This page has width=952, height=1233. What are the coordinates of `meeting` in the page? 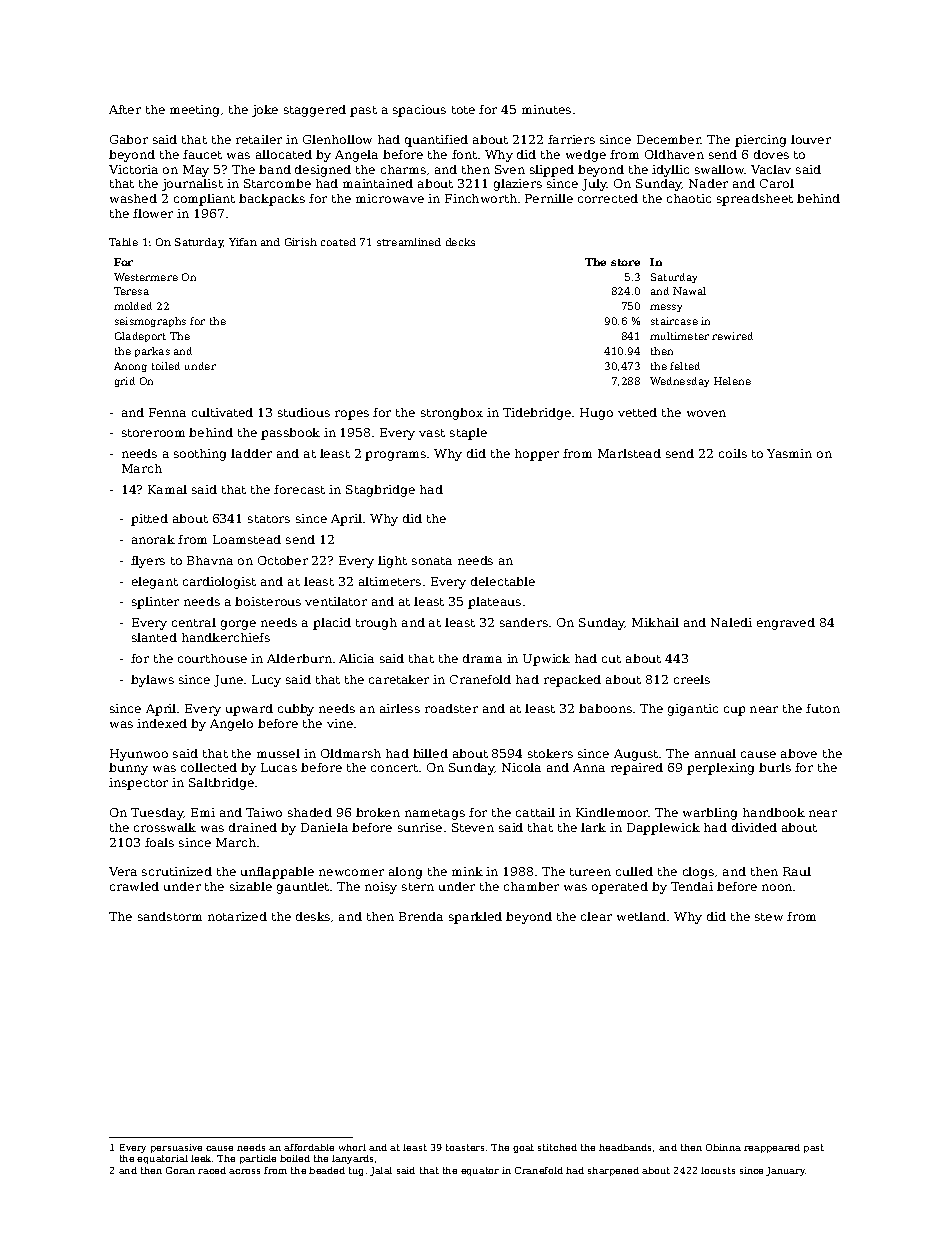 It's located at (194, 111).
